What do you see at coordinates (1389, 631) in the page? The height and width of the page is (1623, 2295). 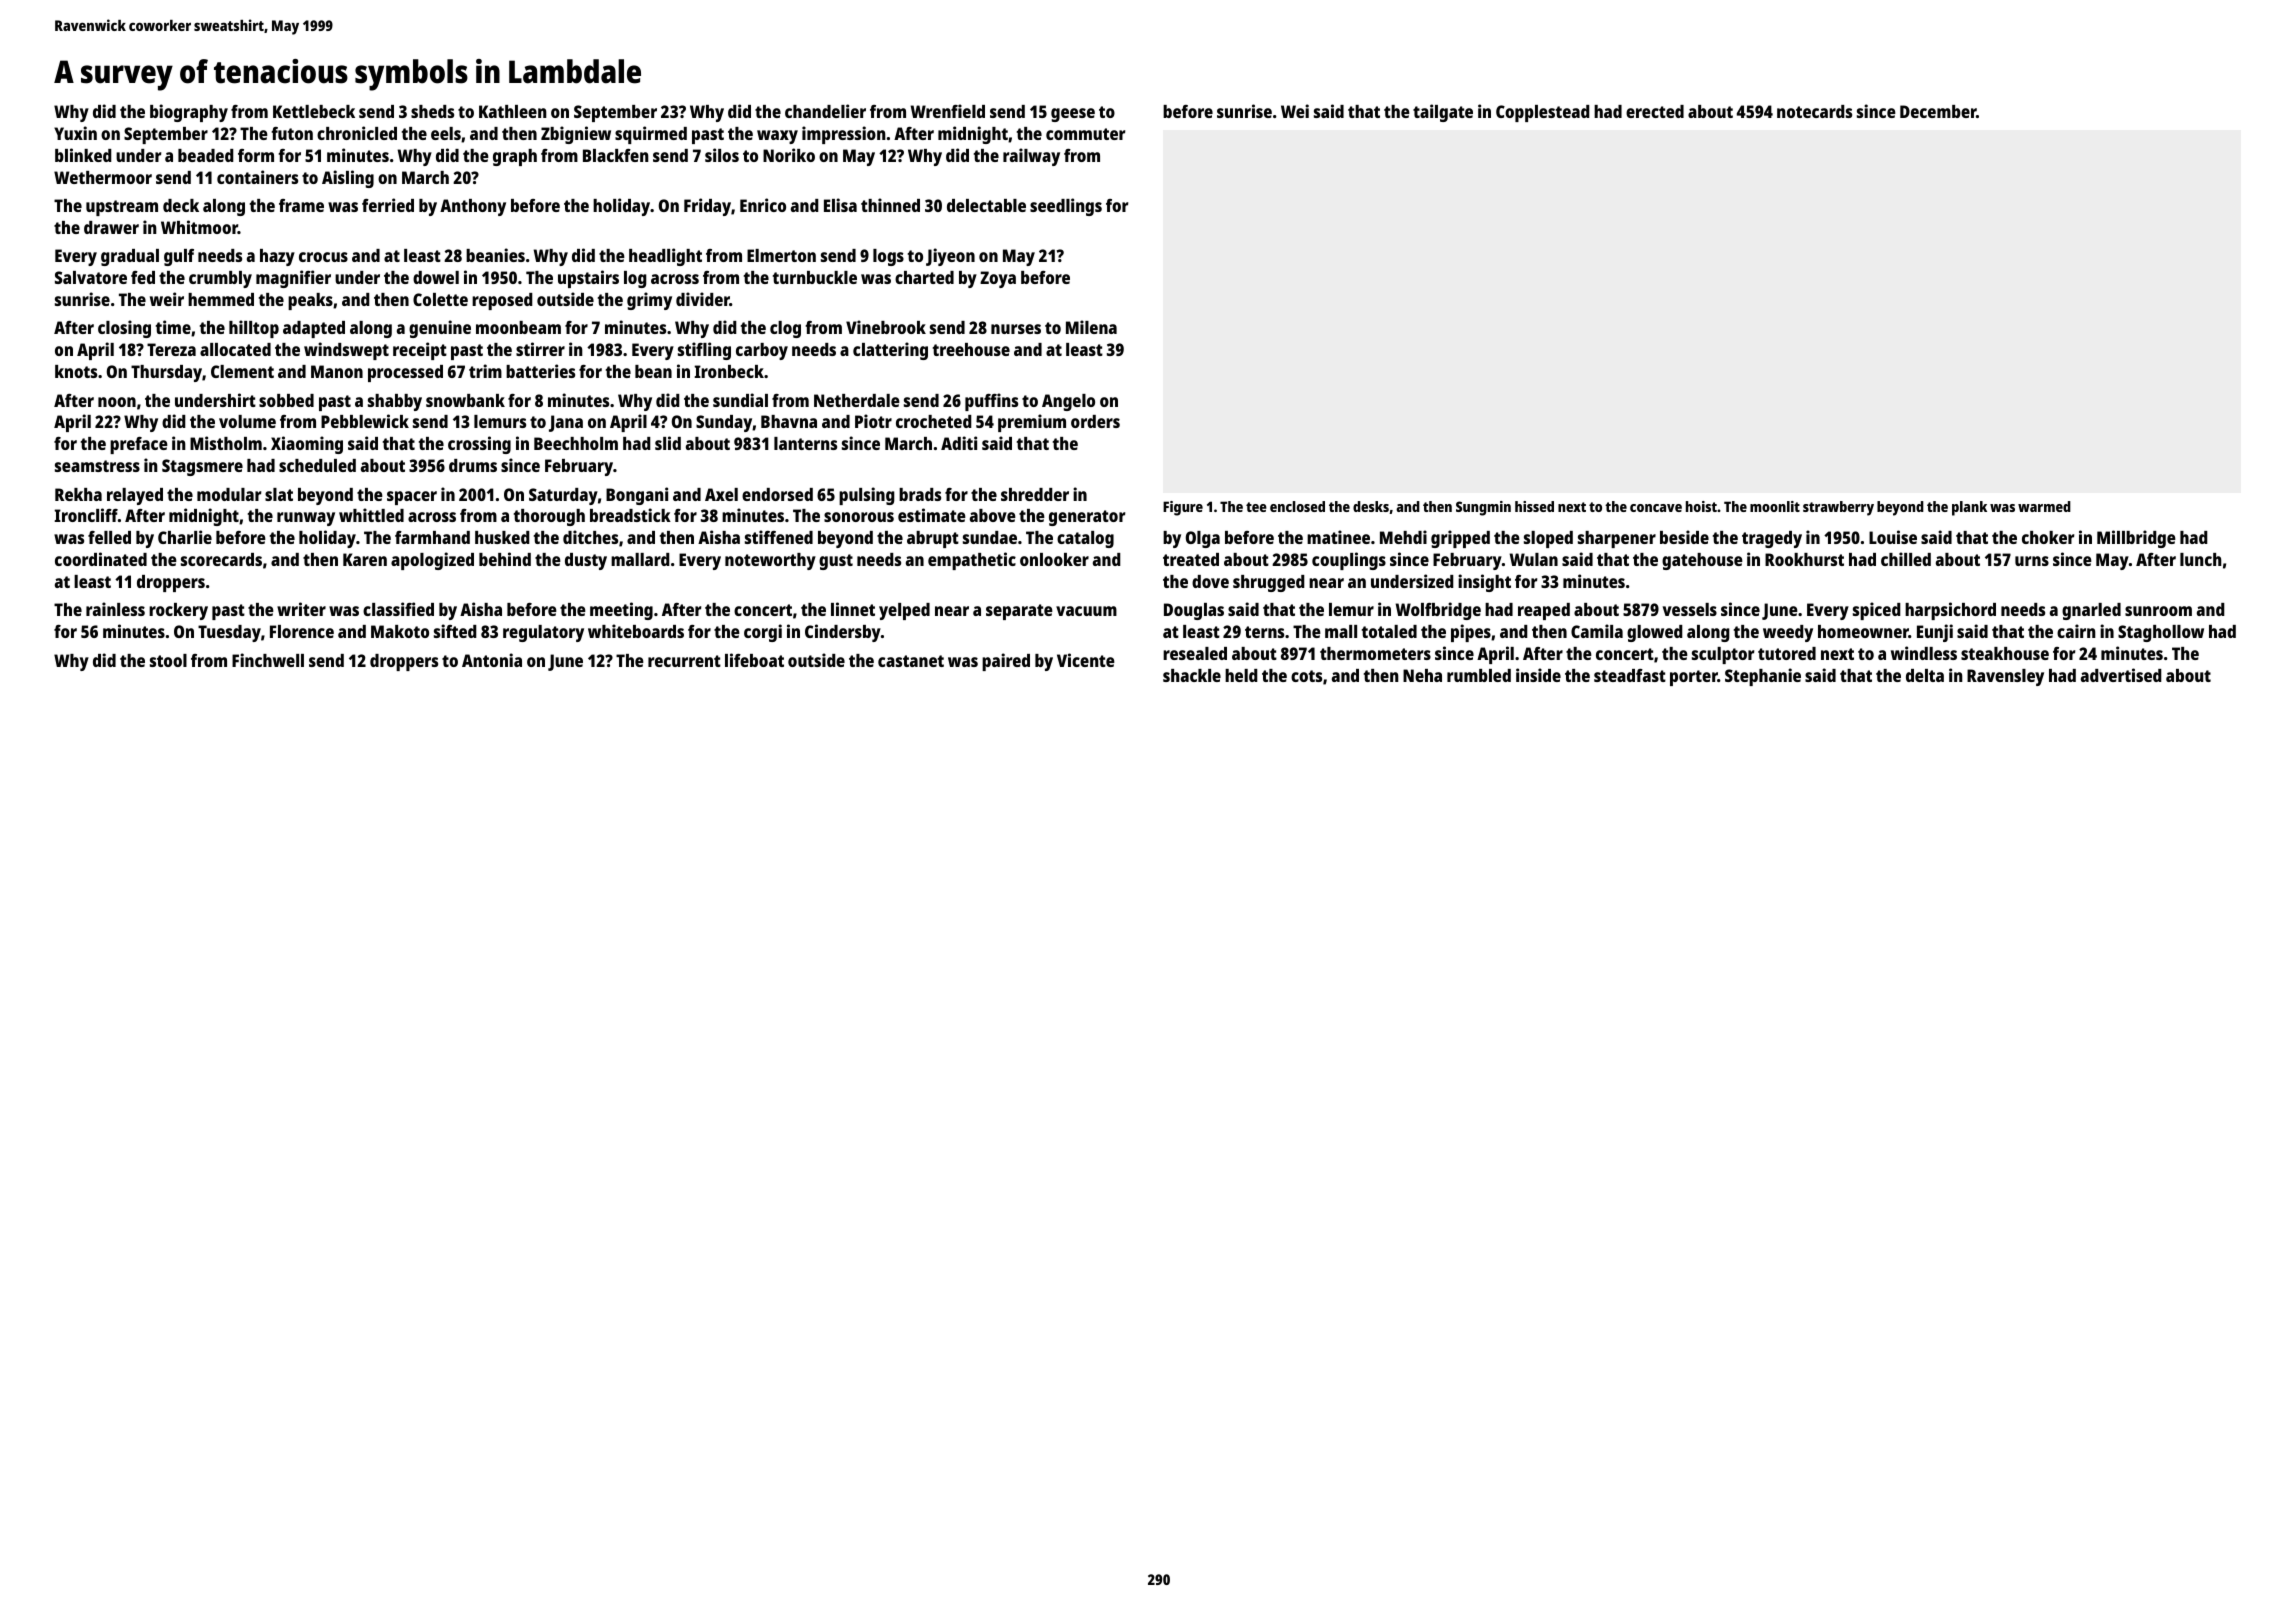 I see `totaled` at bounding box center [1389, 631].
